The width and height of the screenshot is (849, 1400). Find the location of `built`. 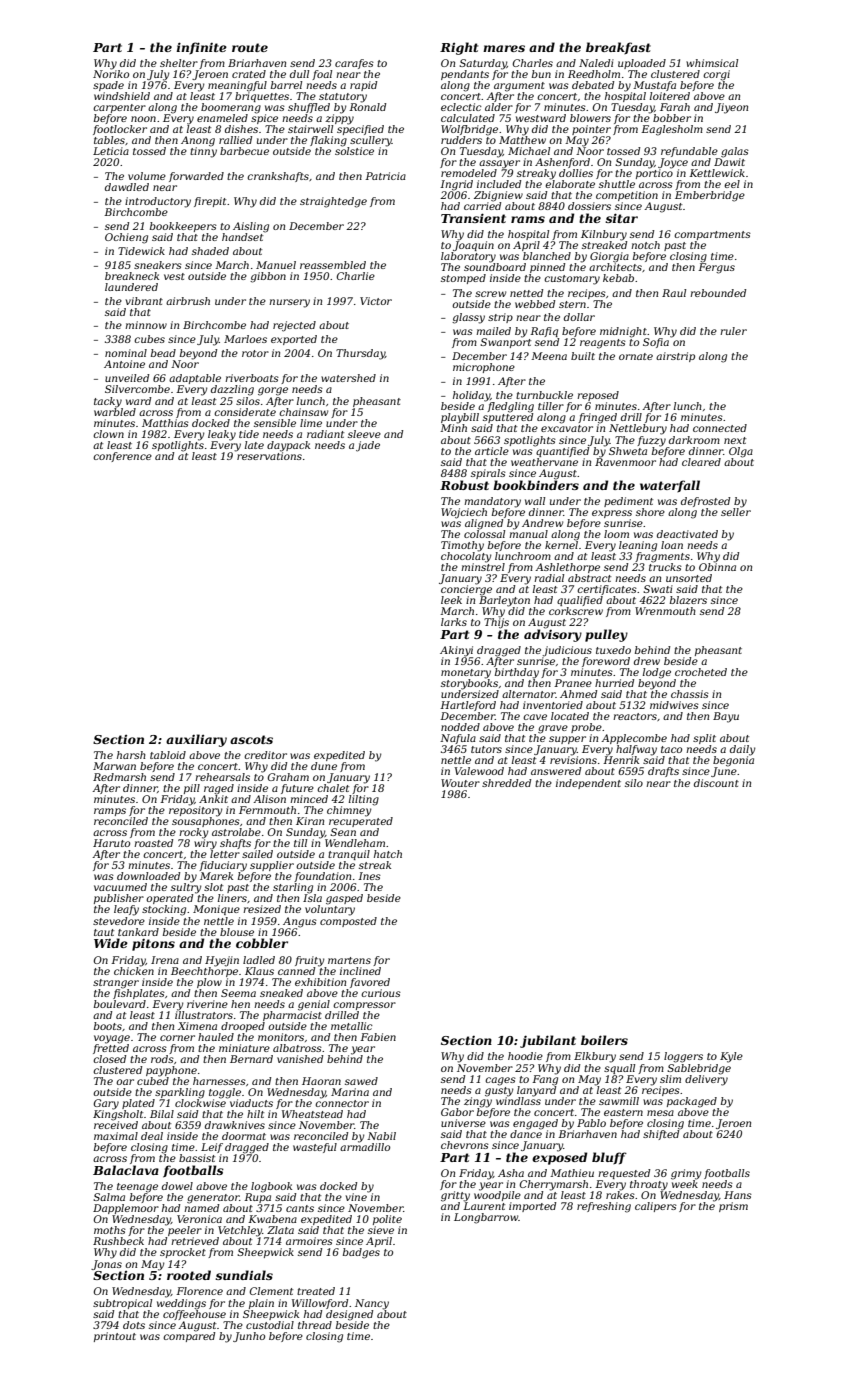

built is located at coordinates (583, 356).
